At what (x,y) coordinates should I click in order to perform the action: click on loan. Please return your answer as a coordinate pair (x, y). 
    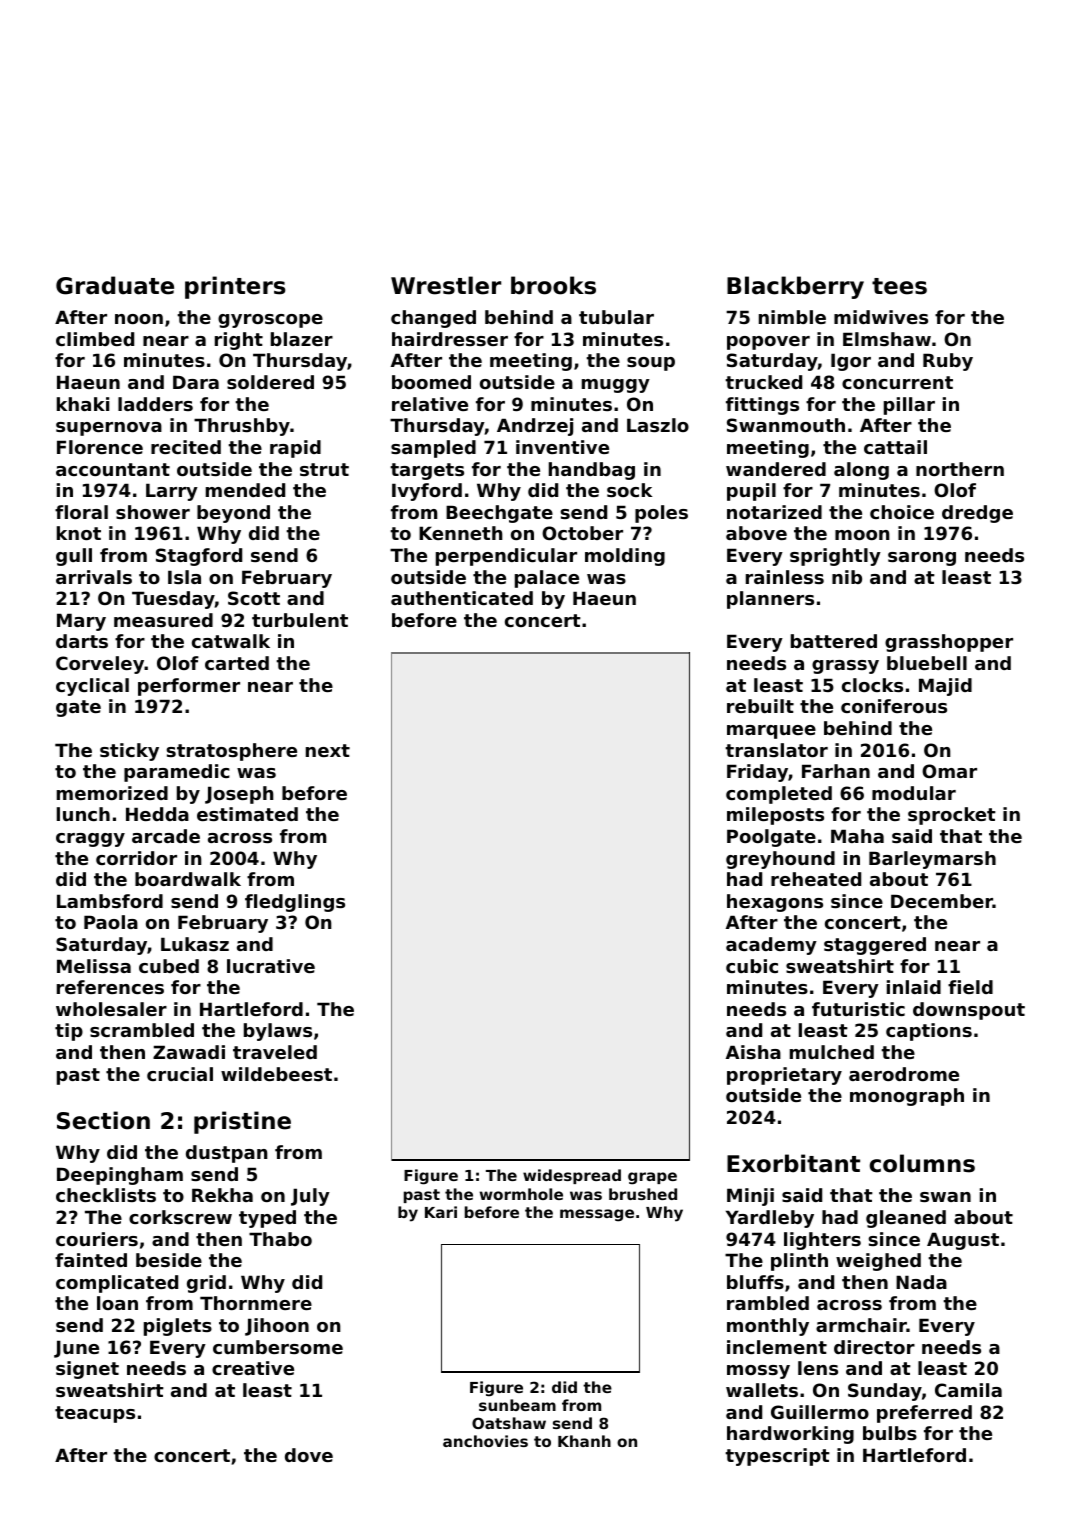
    Looking at the image, I should click on (117, 1303).
